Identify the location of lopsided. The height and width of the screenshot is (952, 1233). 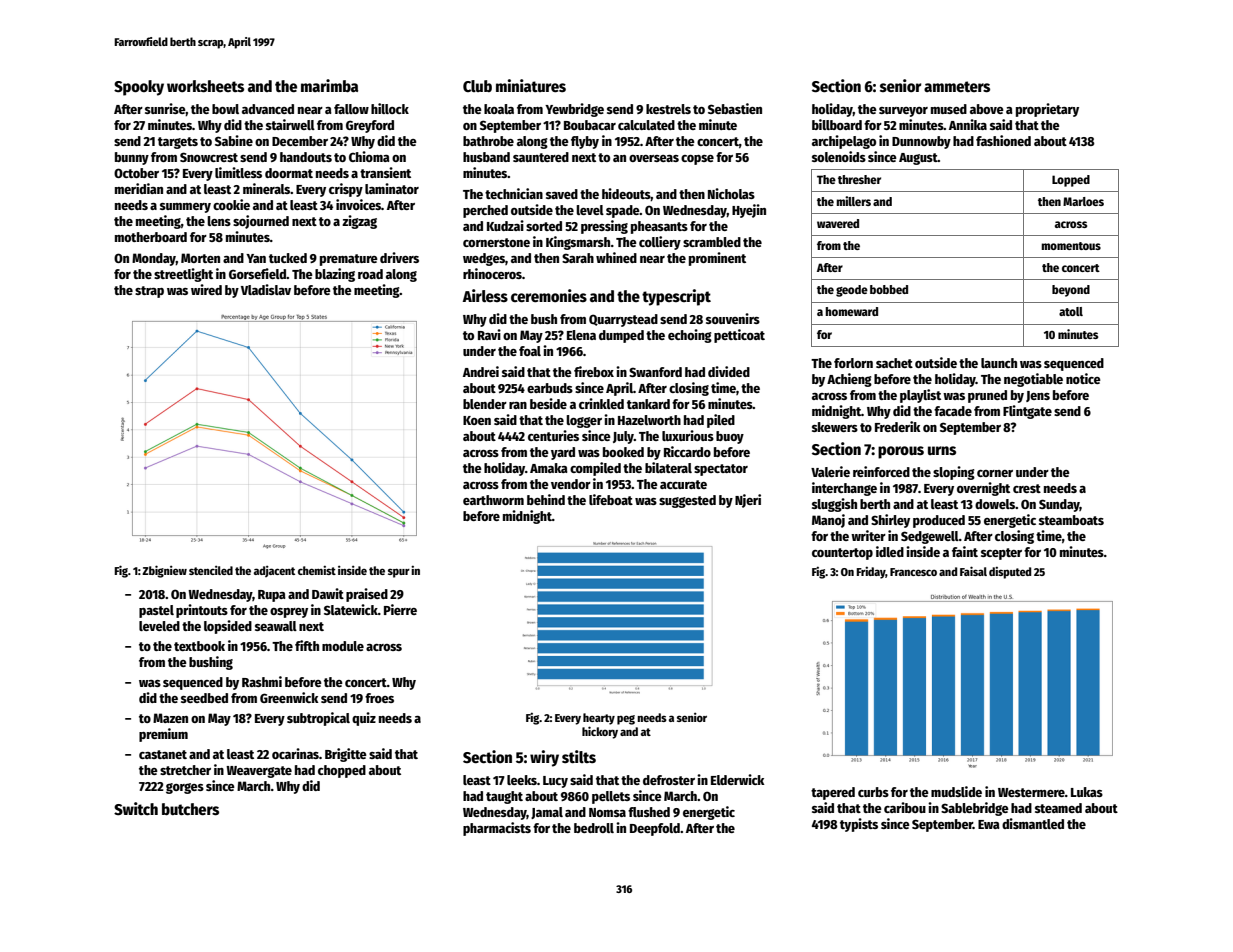
(228, 627).
